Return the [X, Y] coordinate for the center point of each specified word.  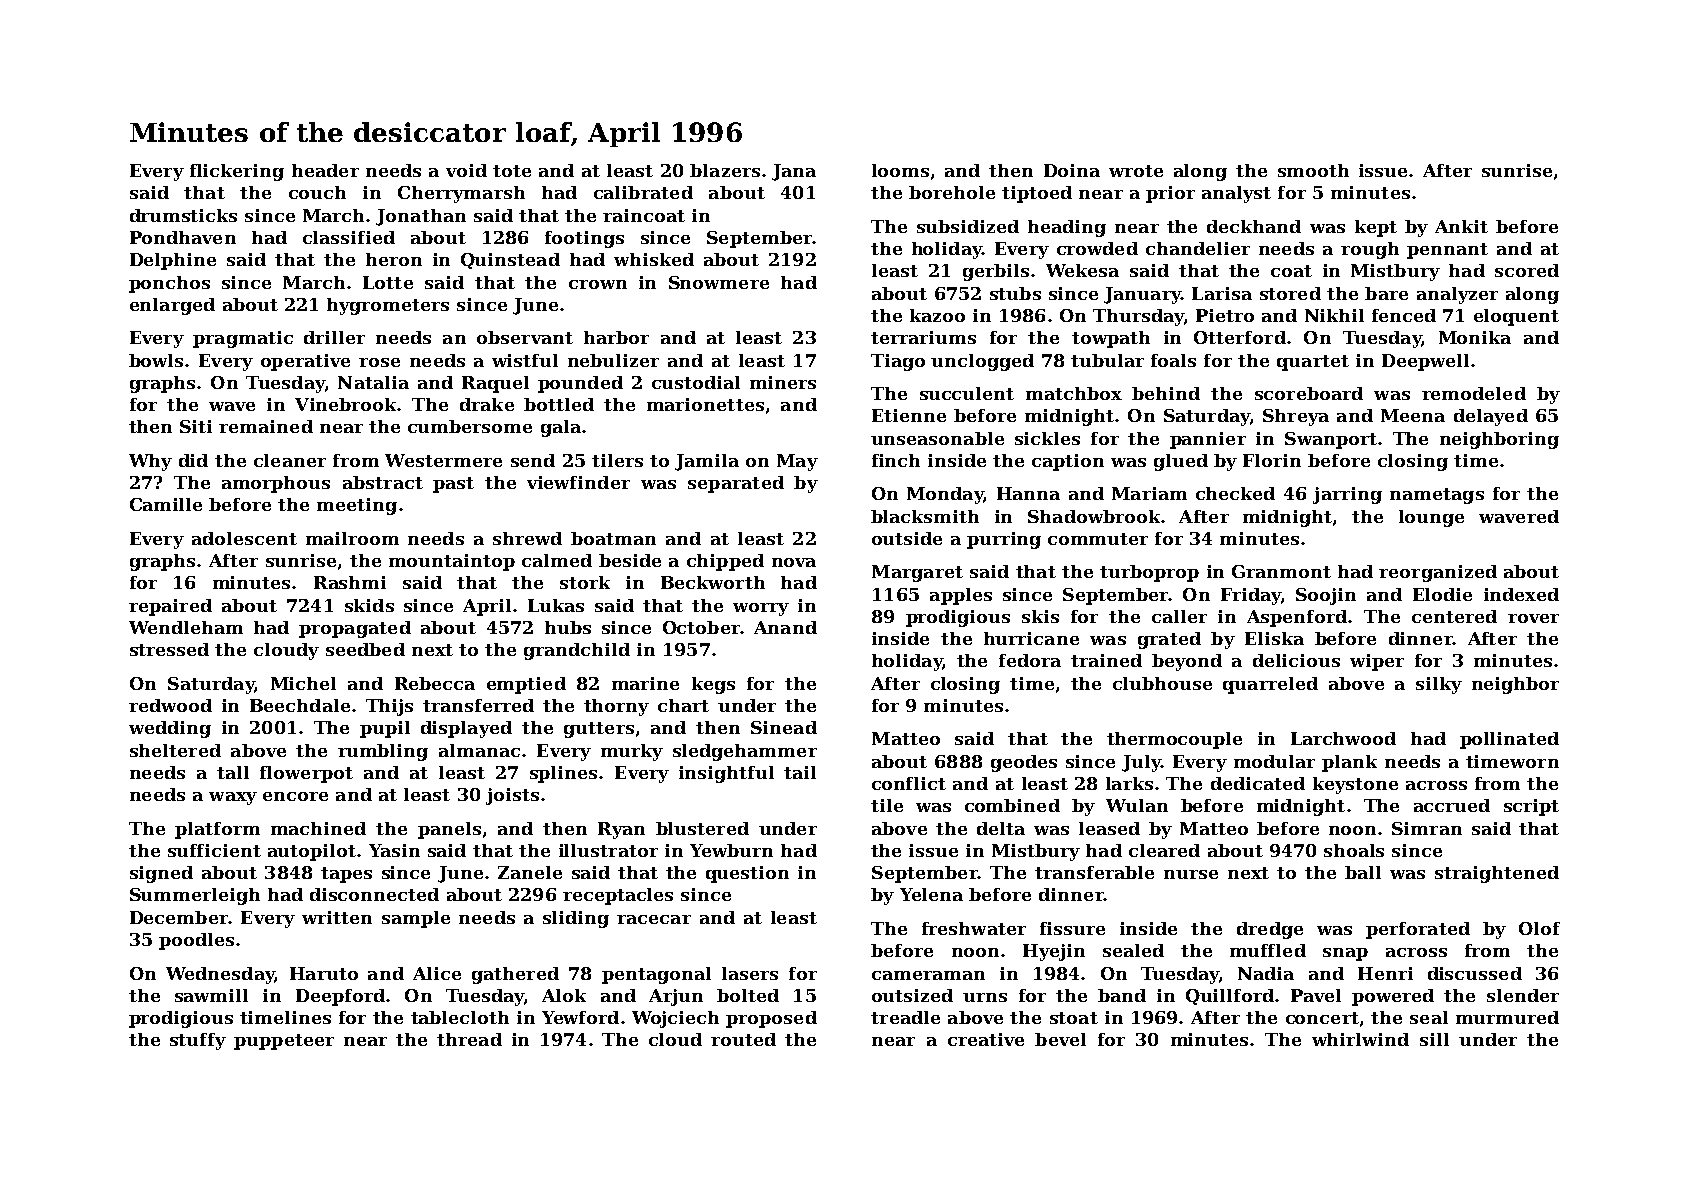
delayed [1491, 417]
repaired [170, 607]
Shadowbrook [1094, 516]
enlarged [172, 306]
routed [743, 1039]
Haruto [324, 973]
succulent [967, 393]
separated [736, 484]
